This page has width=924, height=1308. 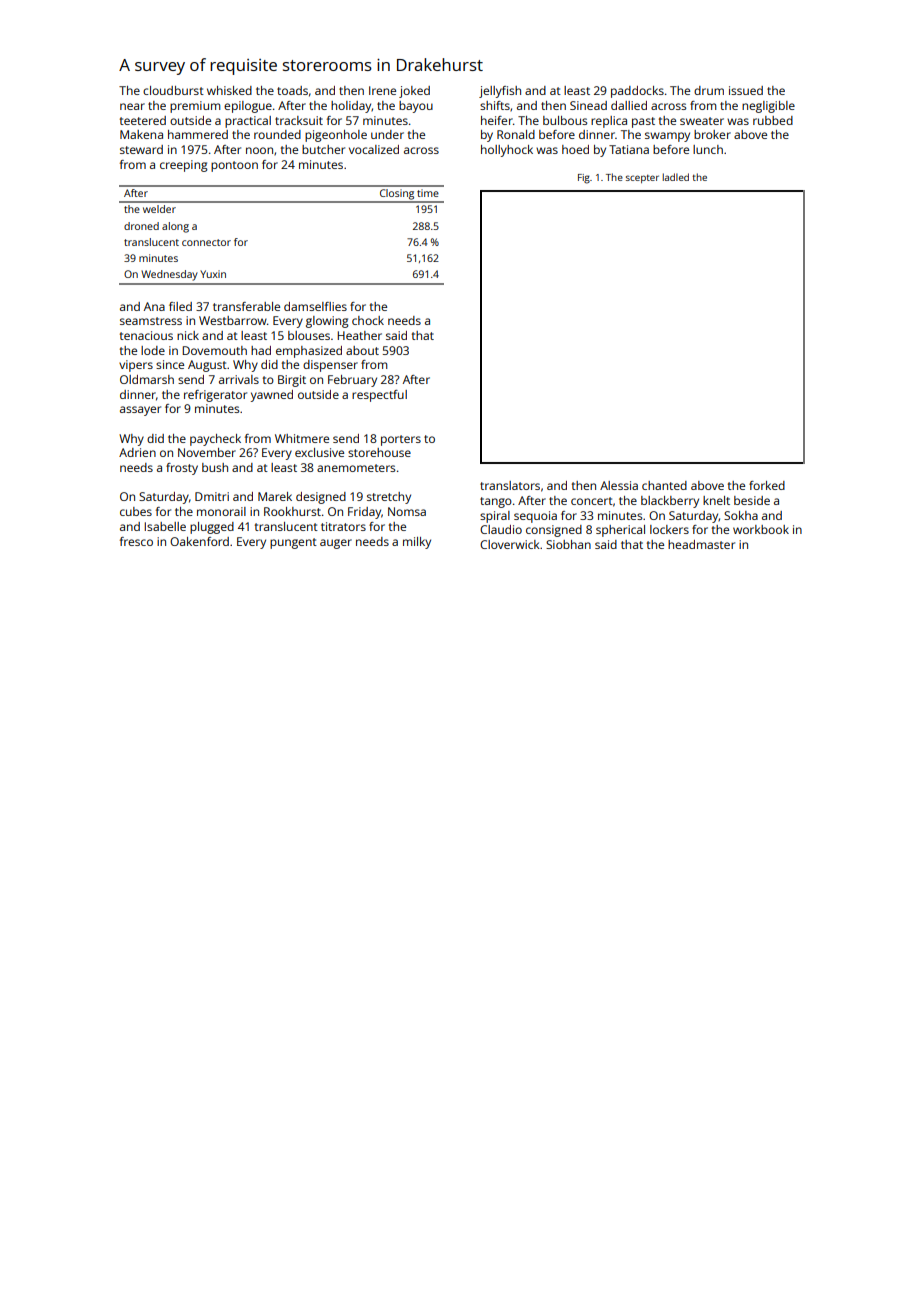 I want to click on chock, so click(x=368, y=320).
